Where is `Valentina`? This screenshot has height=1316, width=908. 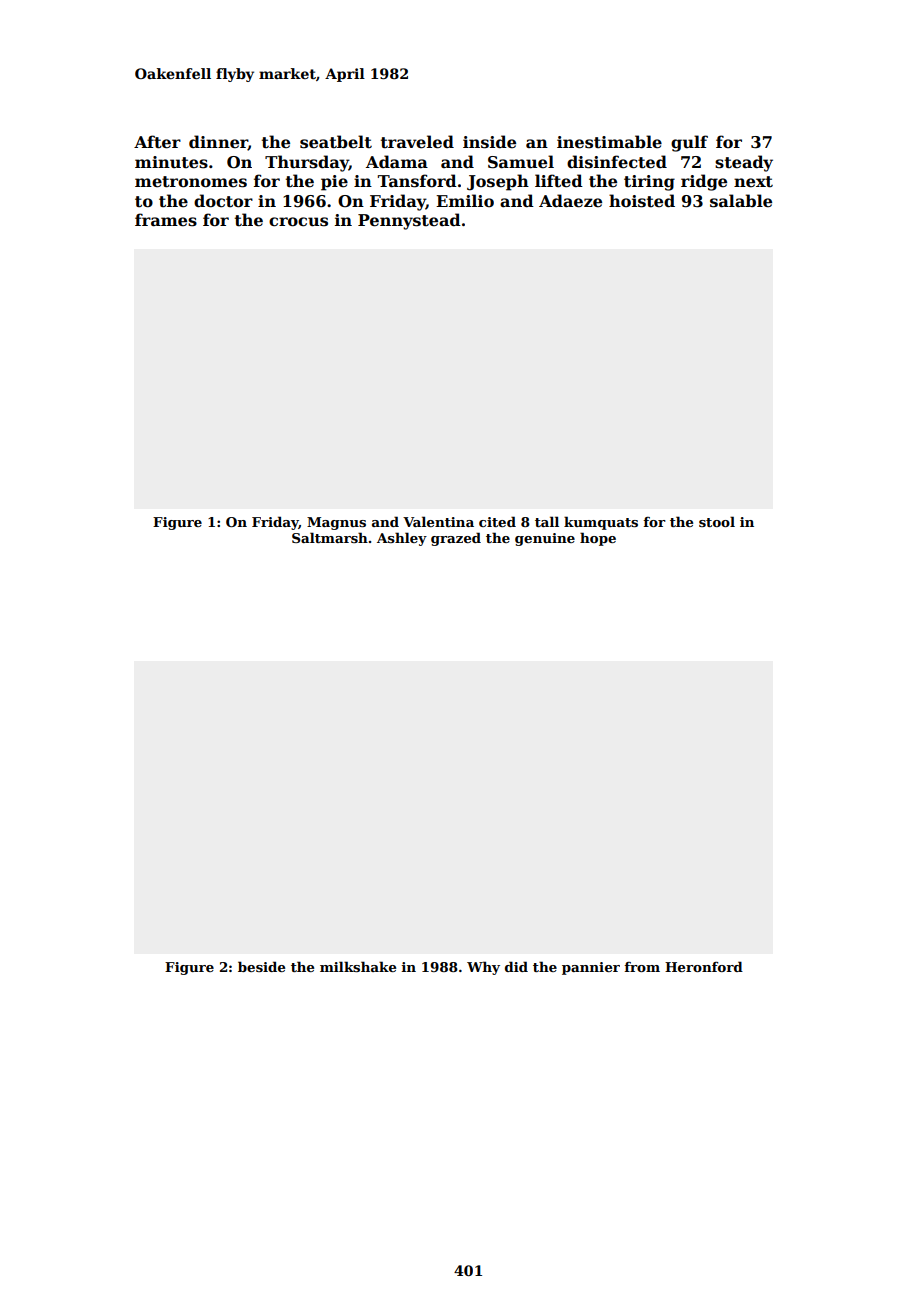 Valentina is located at coordinates (438, 521).
